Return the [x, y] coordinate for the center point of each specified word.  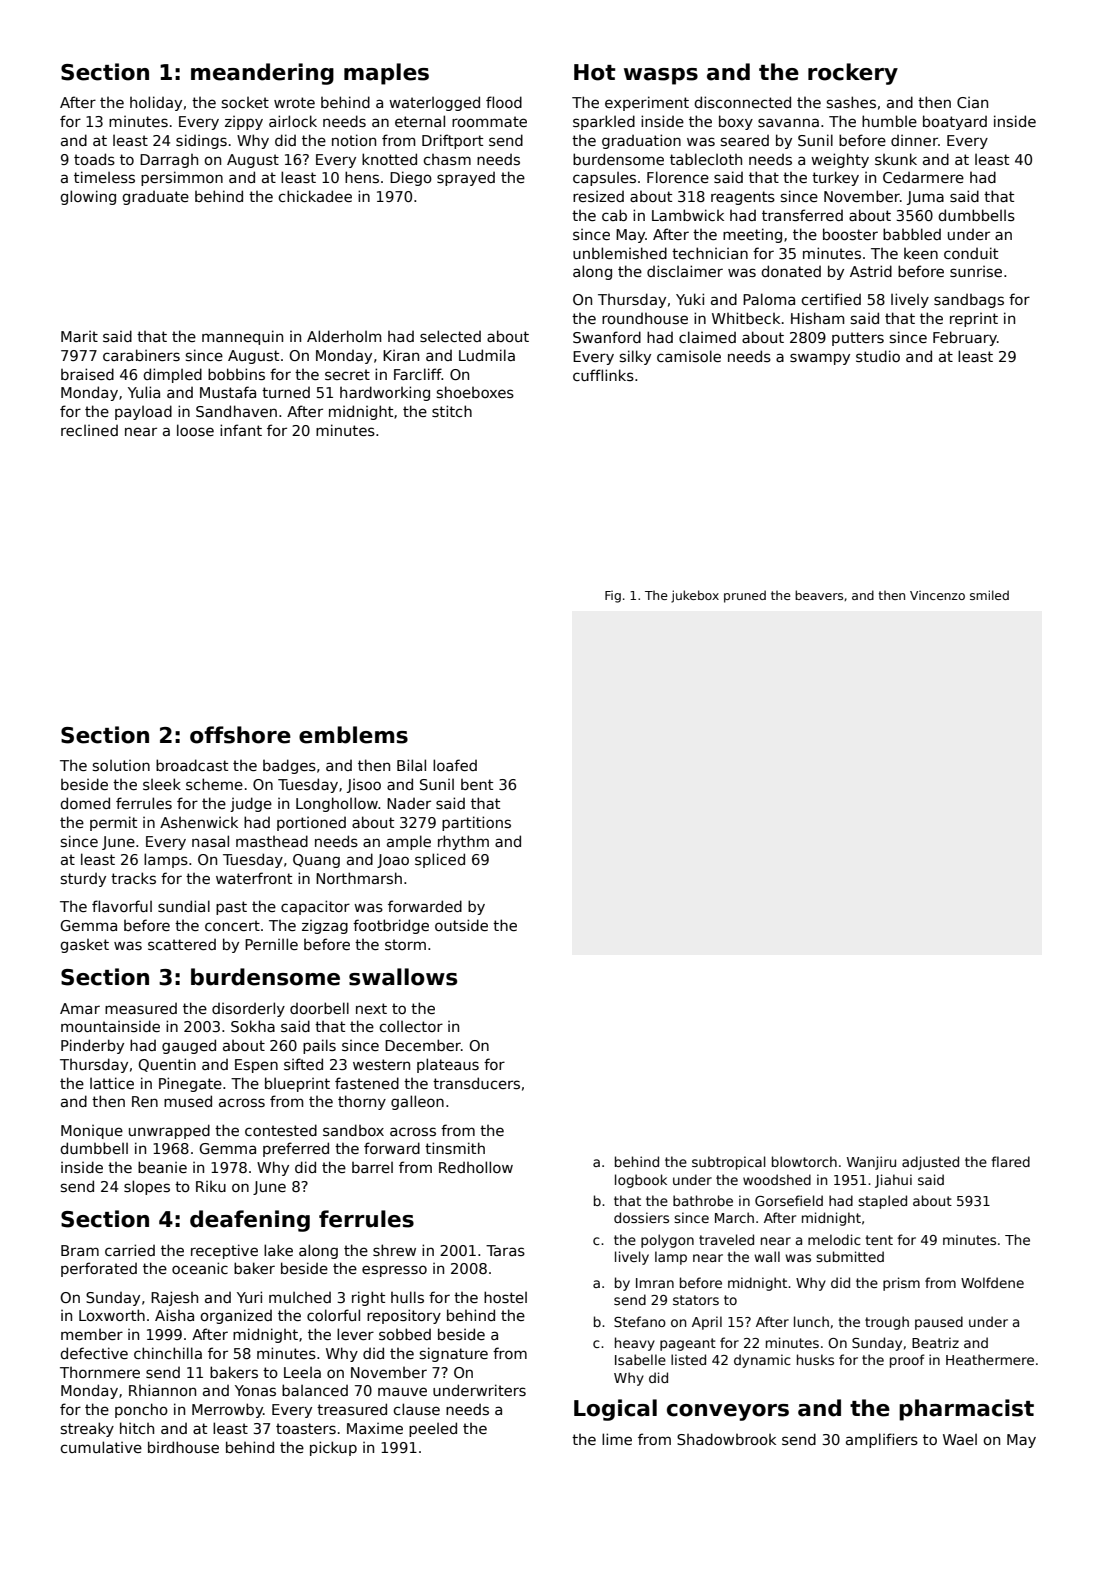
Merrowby [227, 1410]
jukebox [695, 596]
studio [878, 356]
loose [195, 430]
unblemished [620, 253]
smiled [989, 595]
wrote [294, 102]
